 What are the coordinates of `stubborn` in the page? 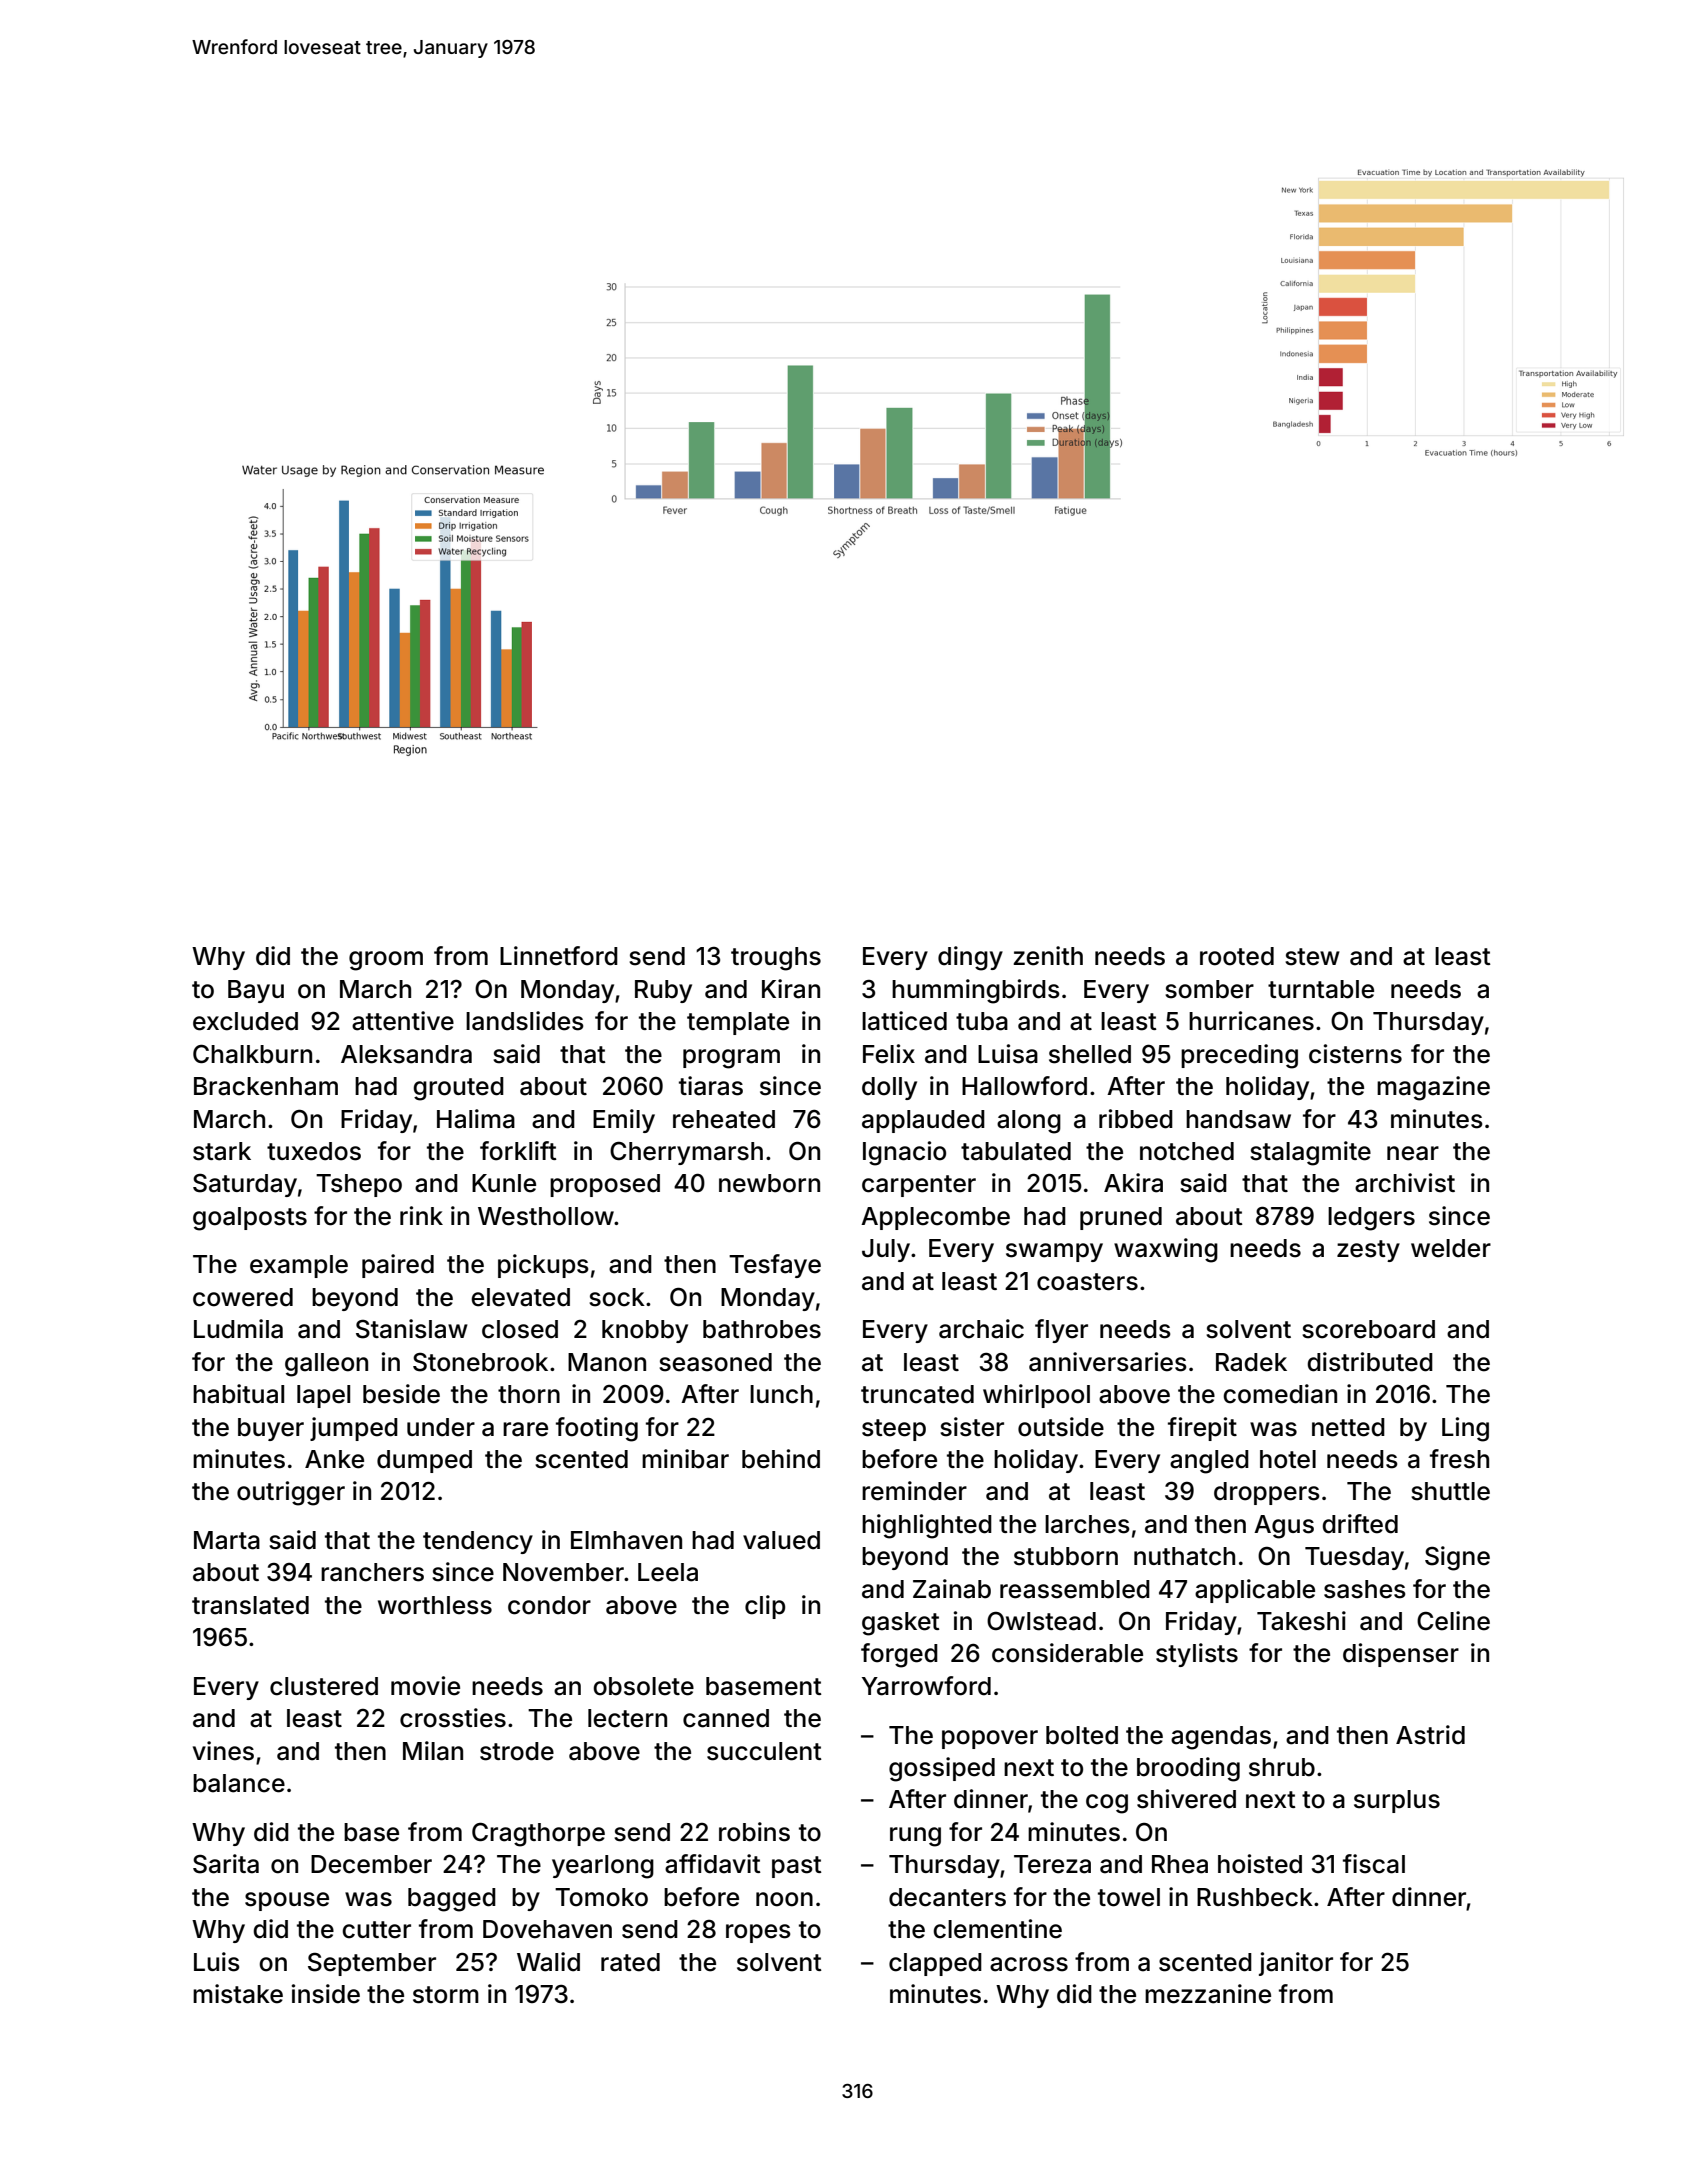 It's located at (1066, 1556).
